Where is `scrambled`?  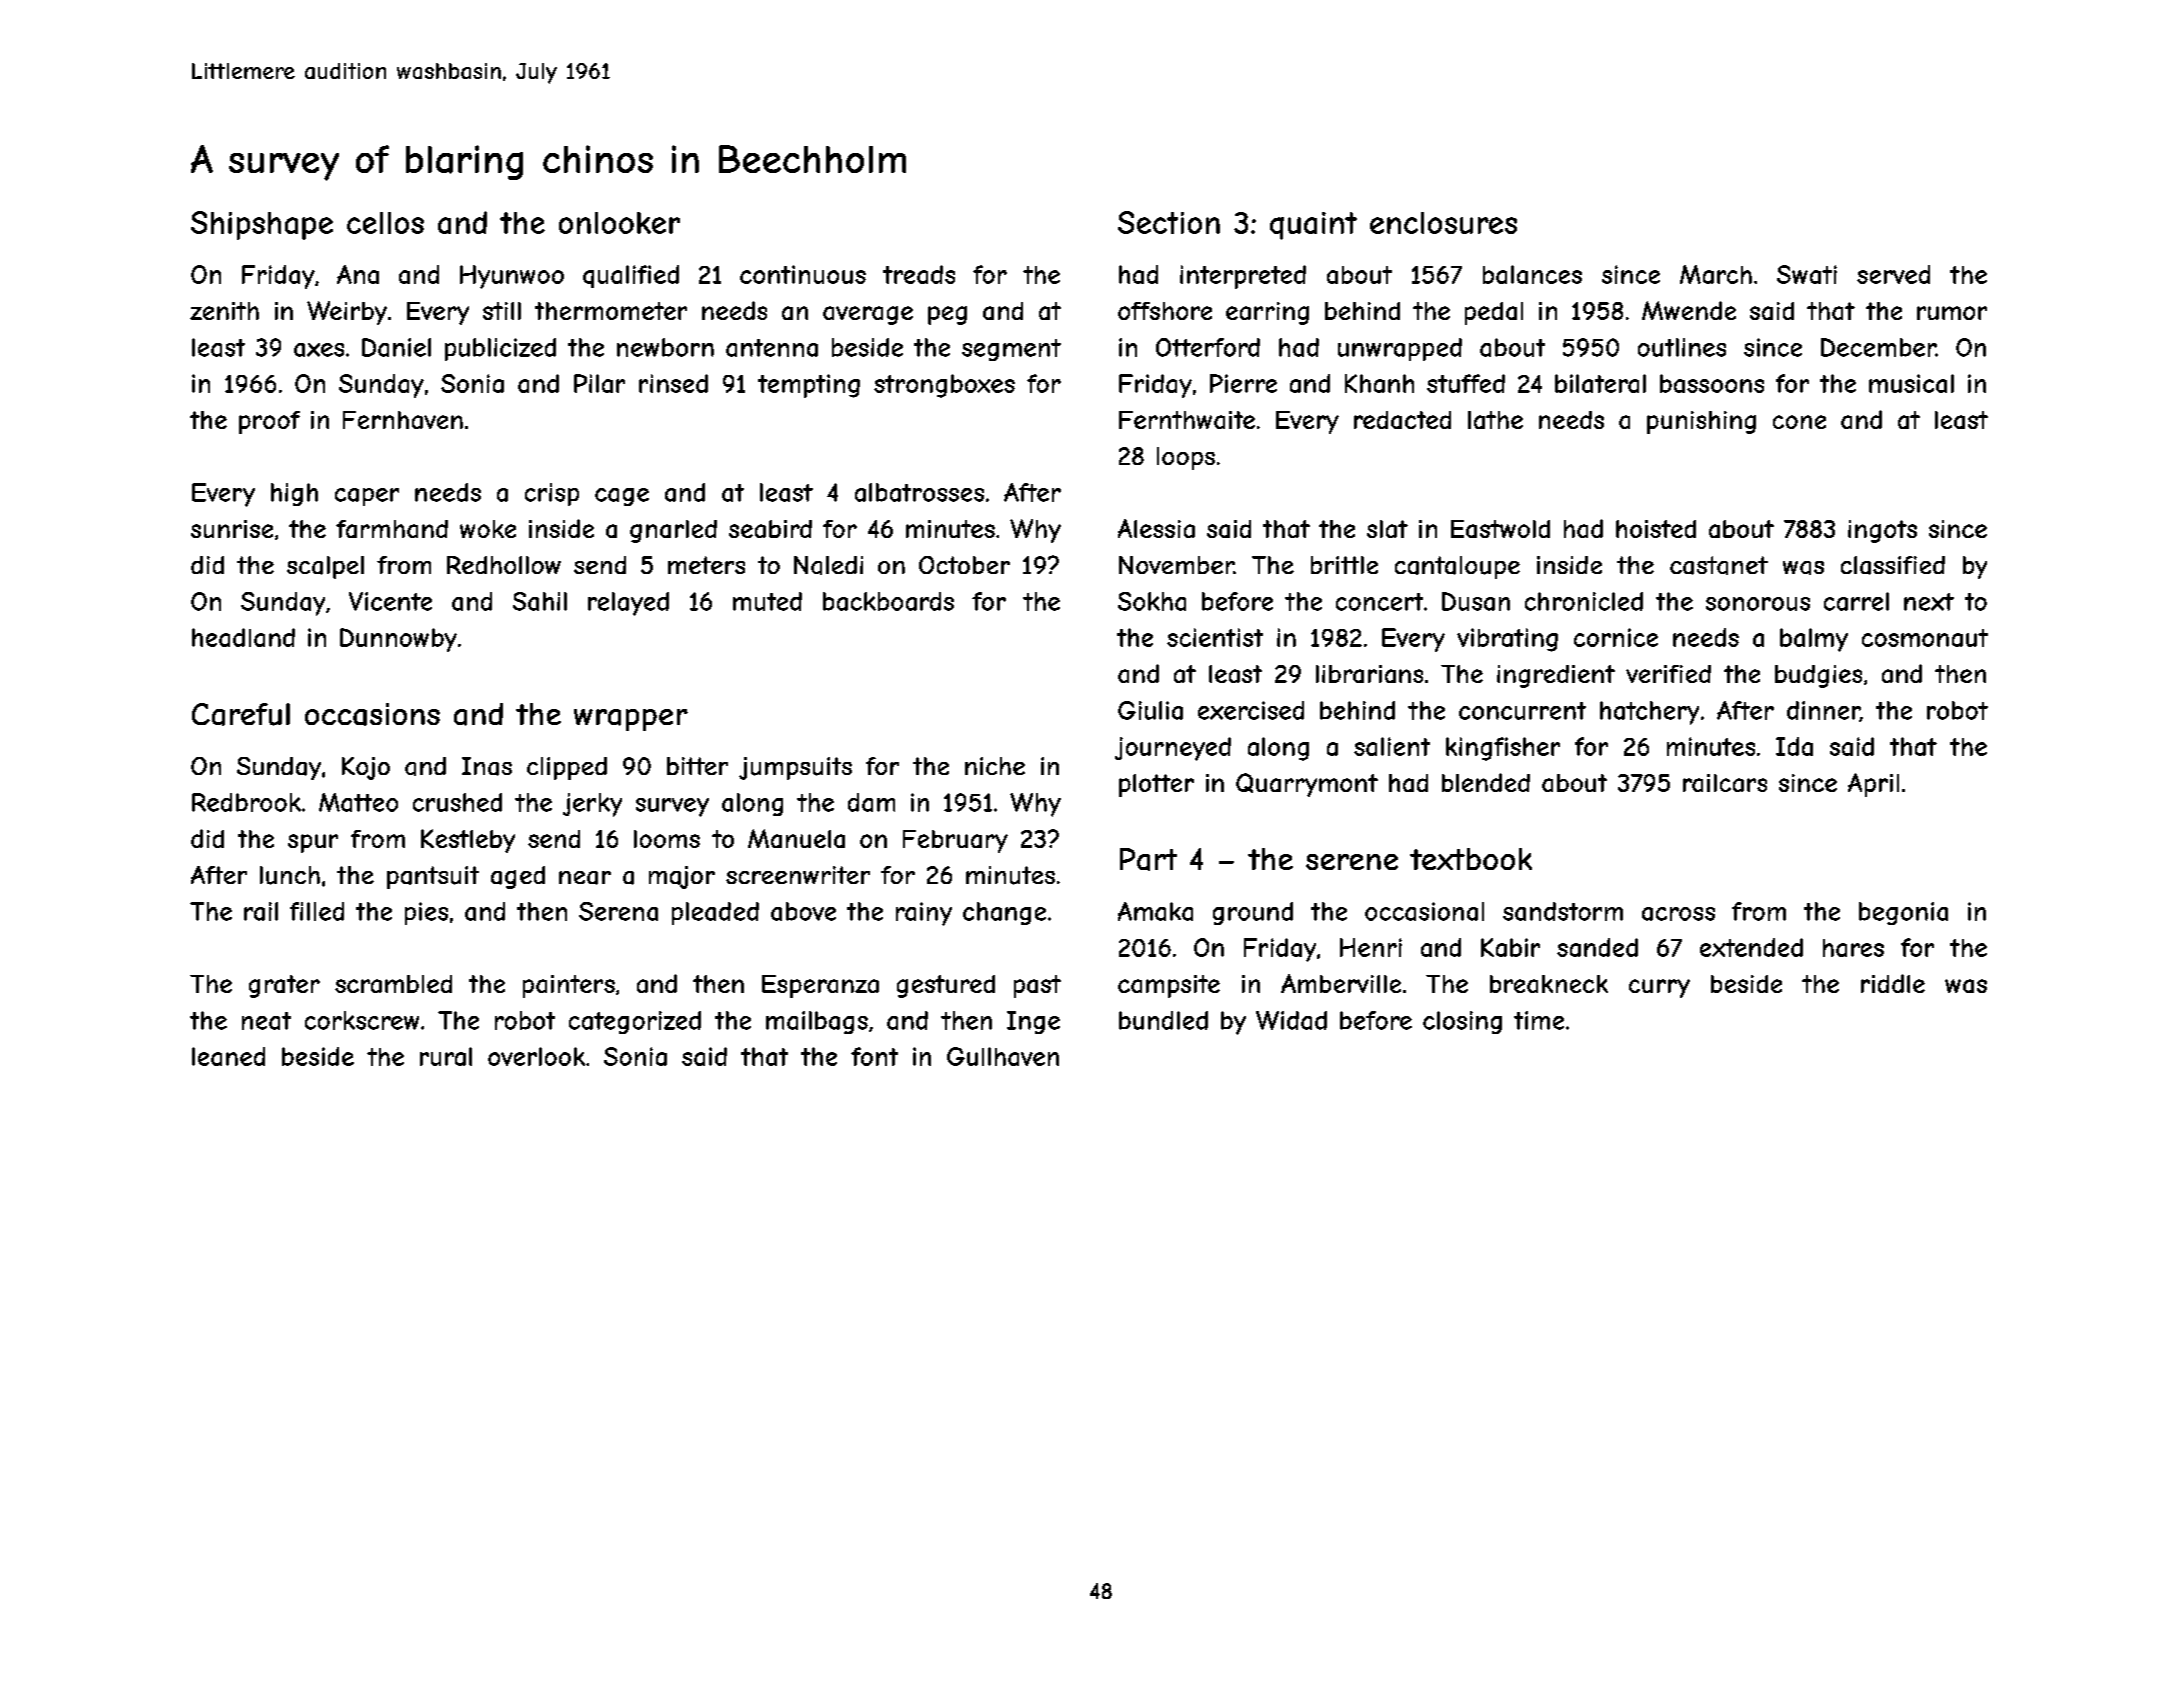 scrambled is located at coordinates (393, 984).
